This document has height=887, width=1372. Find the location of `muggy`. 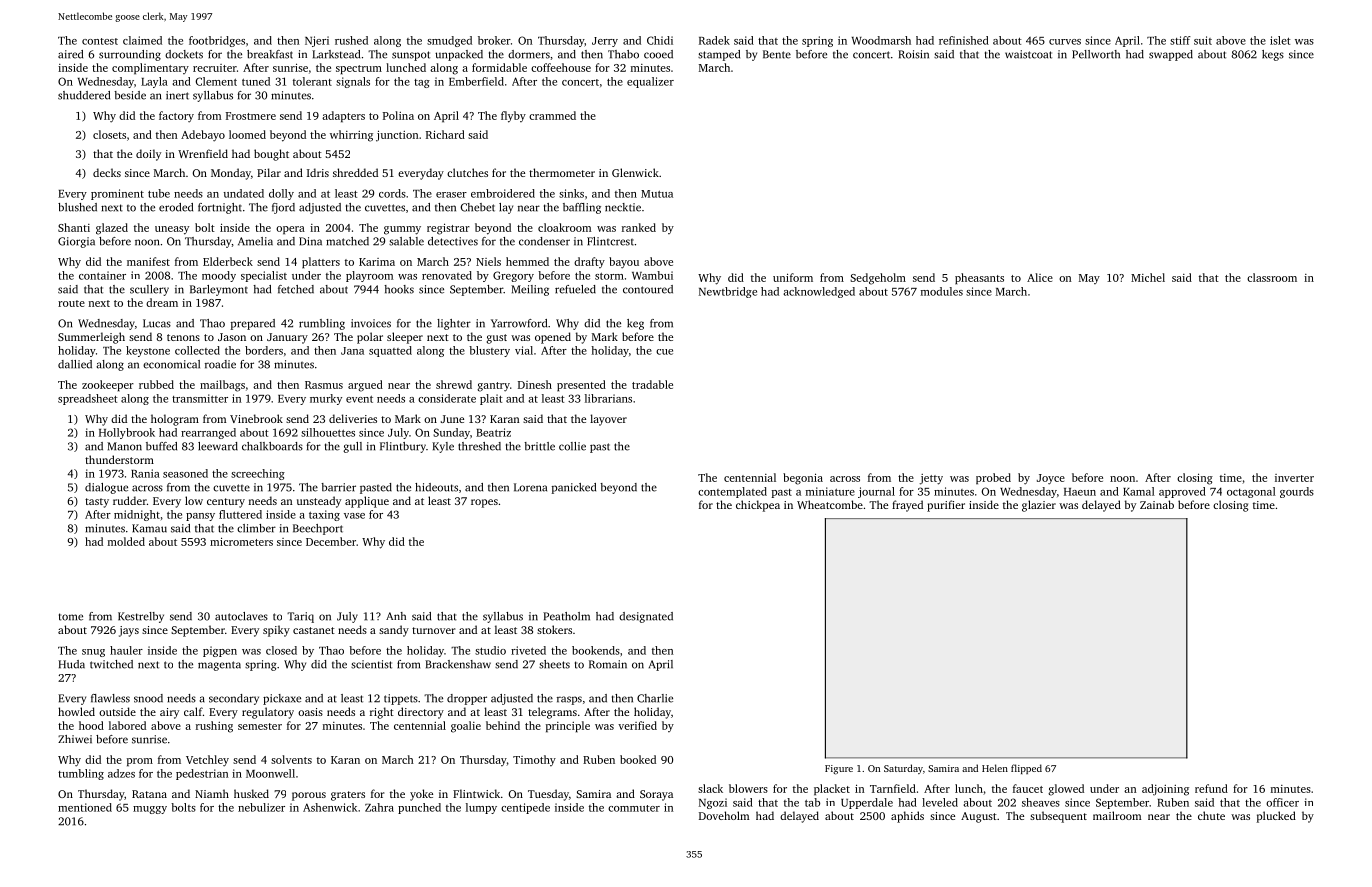

muggy is located at coordinates (150, 810).
